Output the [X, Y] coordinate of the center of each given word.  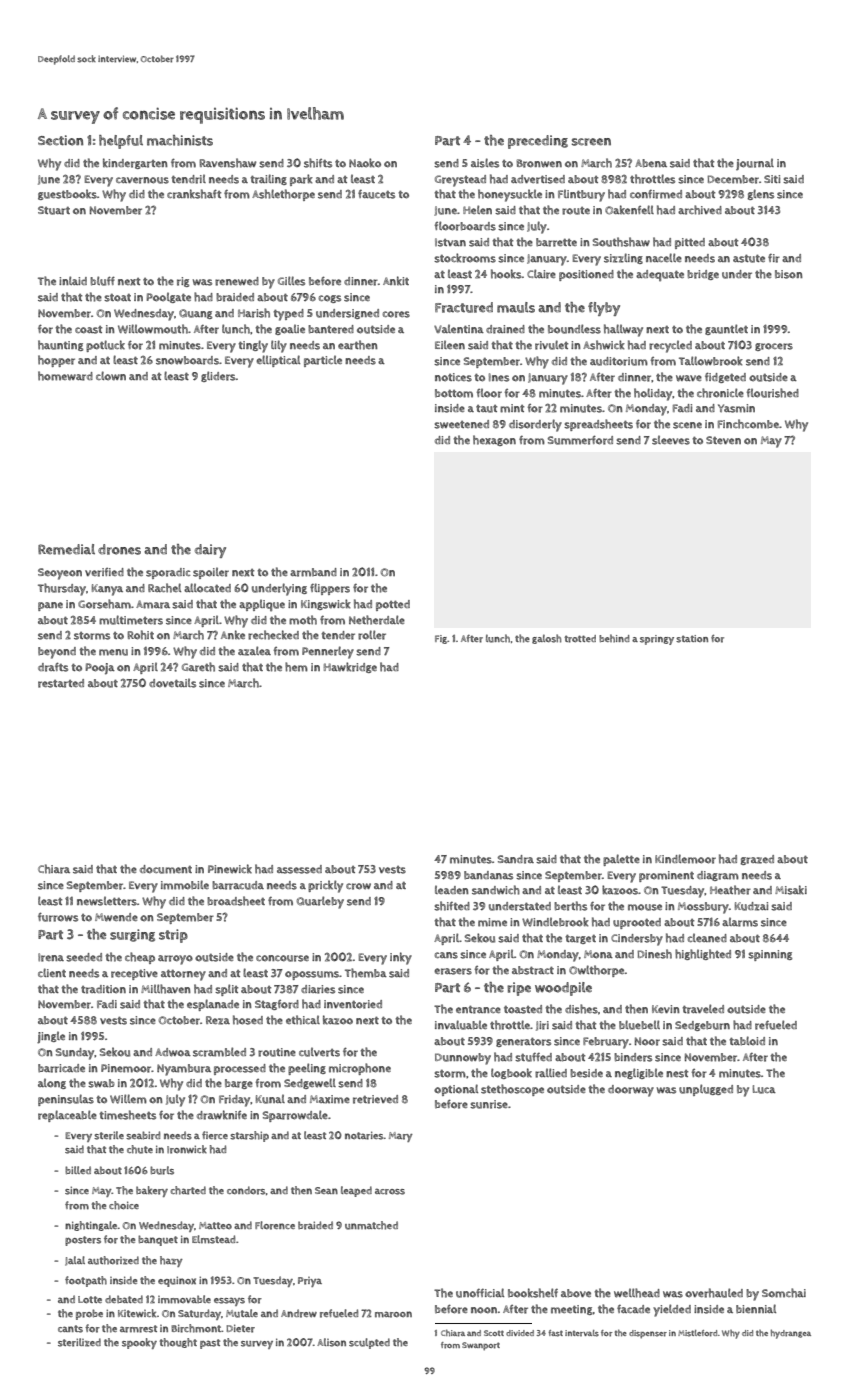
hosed [248, 1020]
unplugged [706, 1090]
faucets [376, 194]
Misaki [791, 890]
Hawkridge [350, 667]
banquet [158, 1240]
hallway [623, 330]
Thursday [62, 589]
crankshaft [194, 194]
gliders [218, 376]
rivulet [551, 345]
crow [358, 886]
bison [789, 274]
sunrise [489, 1104]
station [692, 639]
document [166, 869]
